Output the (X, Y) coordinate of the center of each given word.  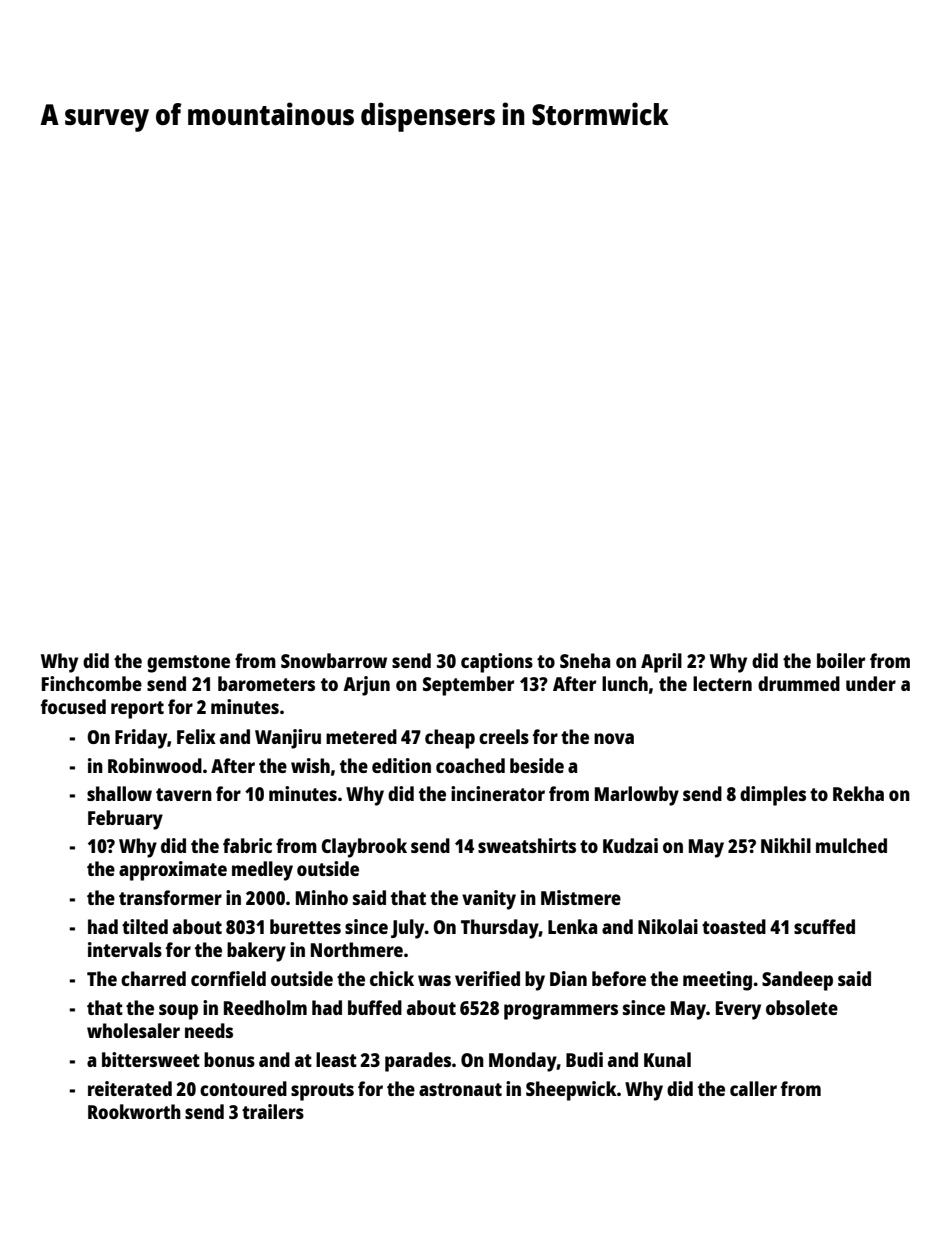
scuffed (824, 926)
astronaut (460, 1089)
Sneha (585, 660)
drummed (799, 683)
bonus (229, 1059)
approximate (173, 871)
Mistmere (581, 897)
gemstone (188, 664)
